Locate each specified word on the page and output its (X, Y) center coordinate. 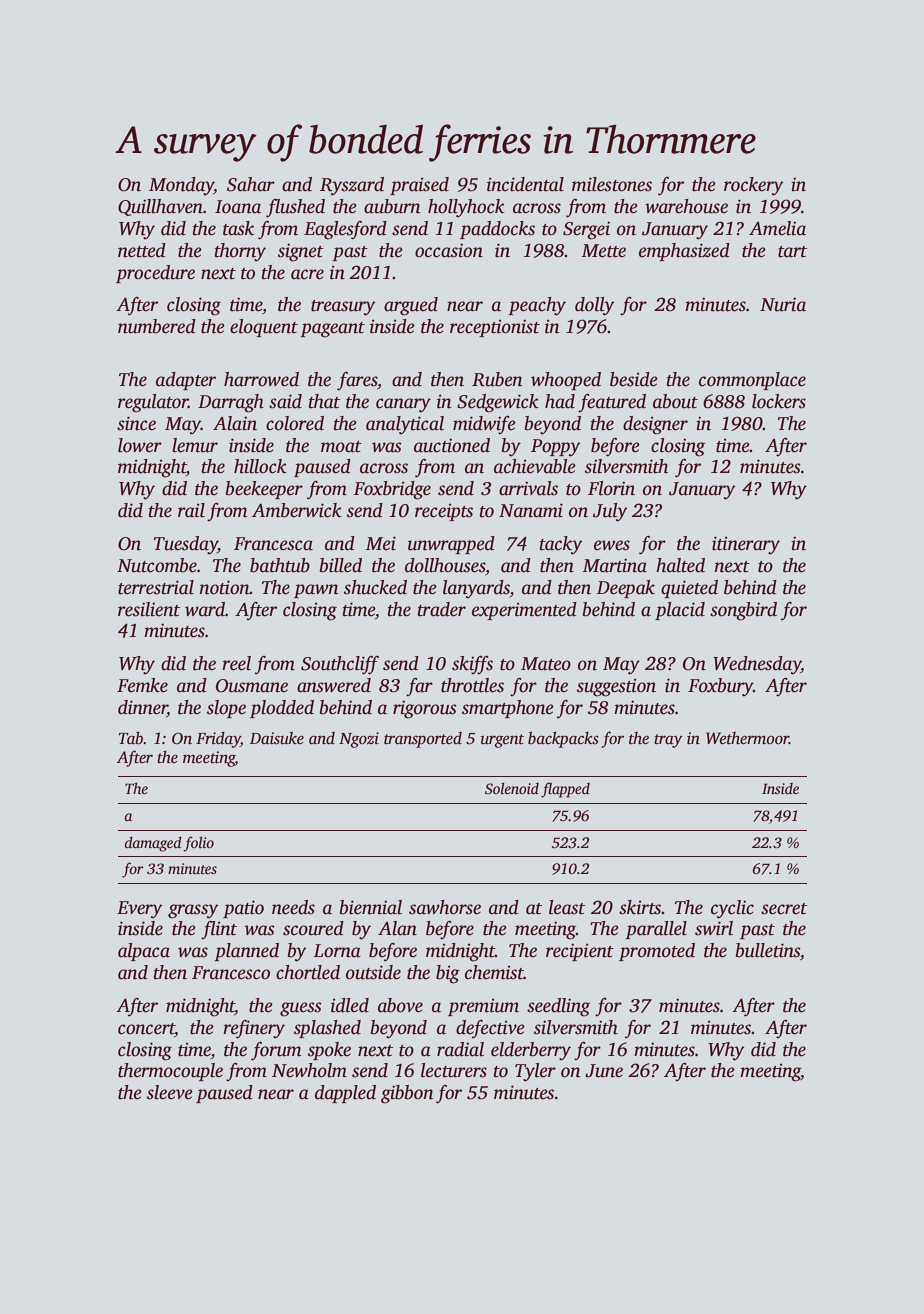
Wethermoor (747, 738)
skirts (640, 907)
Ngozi (359, 740)
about (675, 401)
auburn (392, 206)
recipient (580, 952)
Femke (142, 685)
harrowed (261, 379)
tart (792, 252)
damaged (153, 844)
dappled (345, 1094)
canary (403, 405)
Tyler (535, 1072)
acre (307, 274)
